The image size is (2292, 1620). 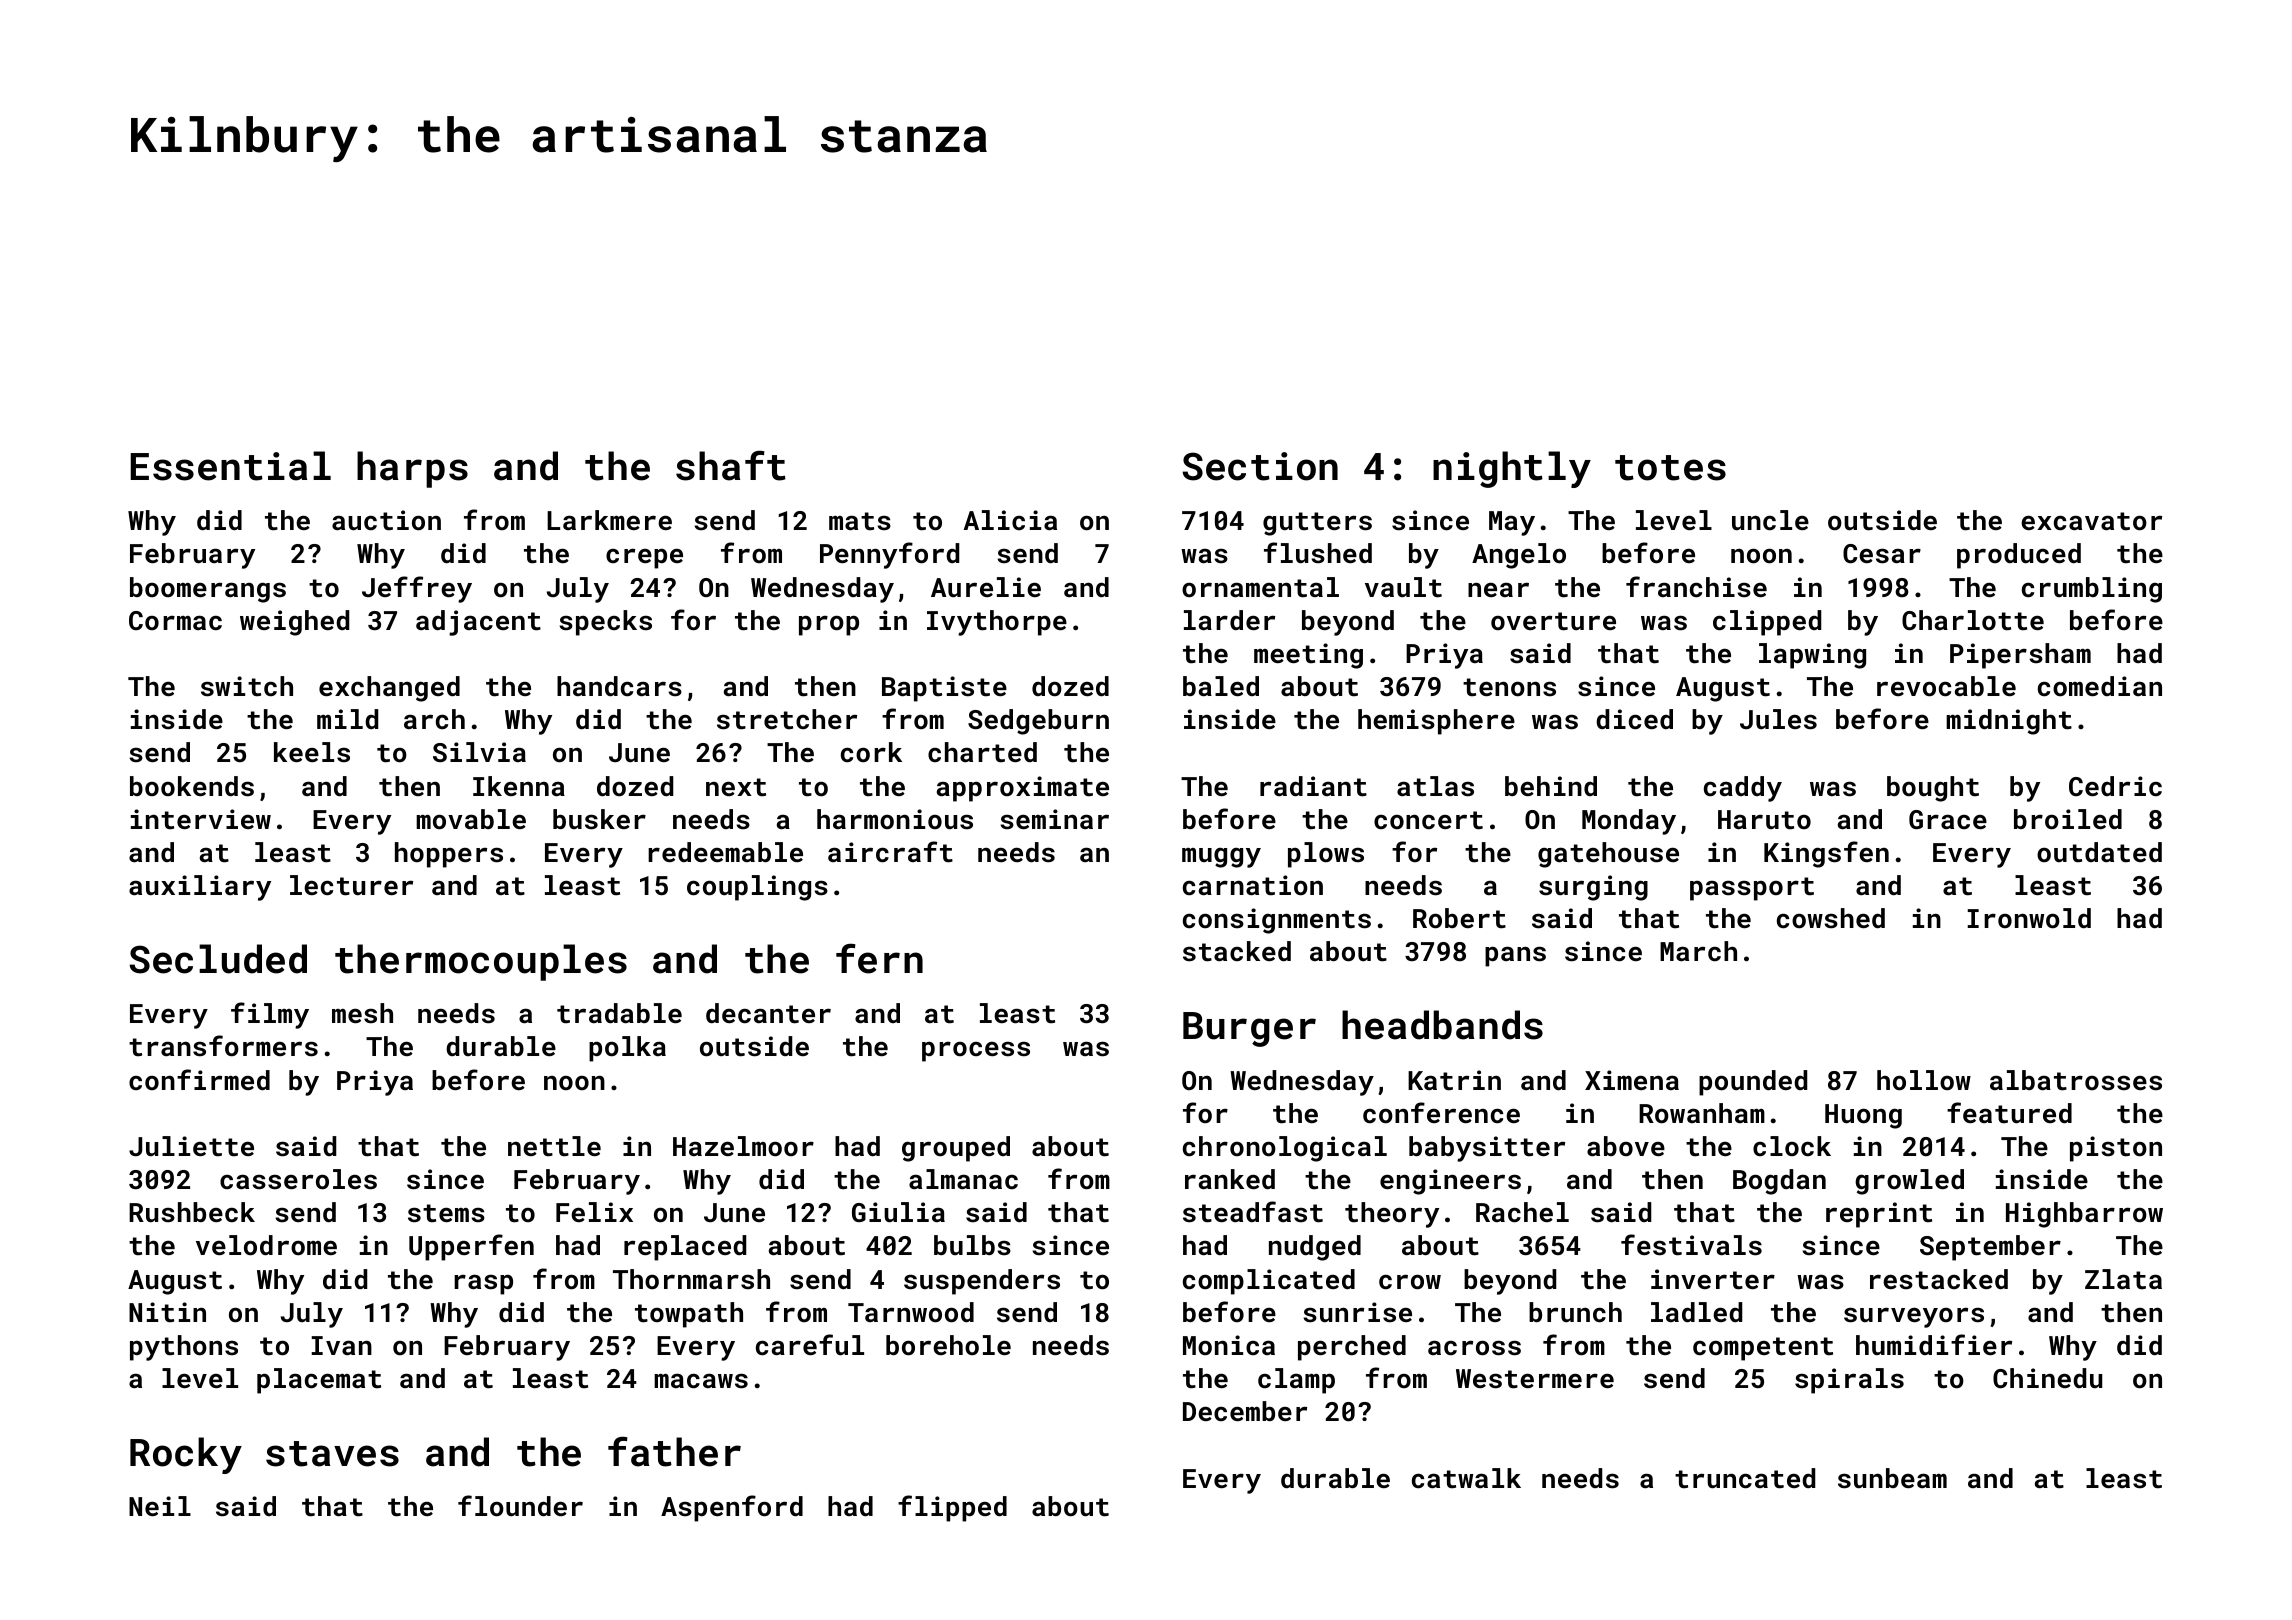 What do you see at coordinates (619, 686) in the screenshot?
I see `handcars` at bounding box center [619, 686].
